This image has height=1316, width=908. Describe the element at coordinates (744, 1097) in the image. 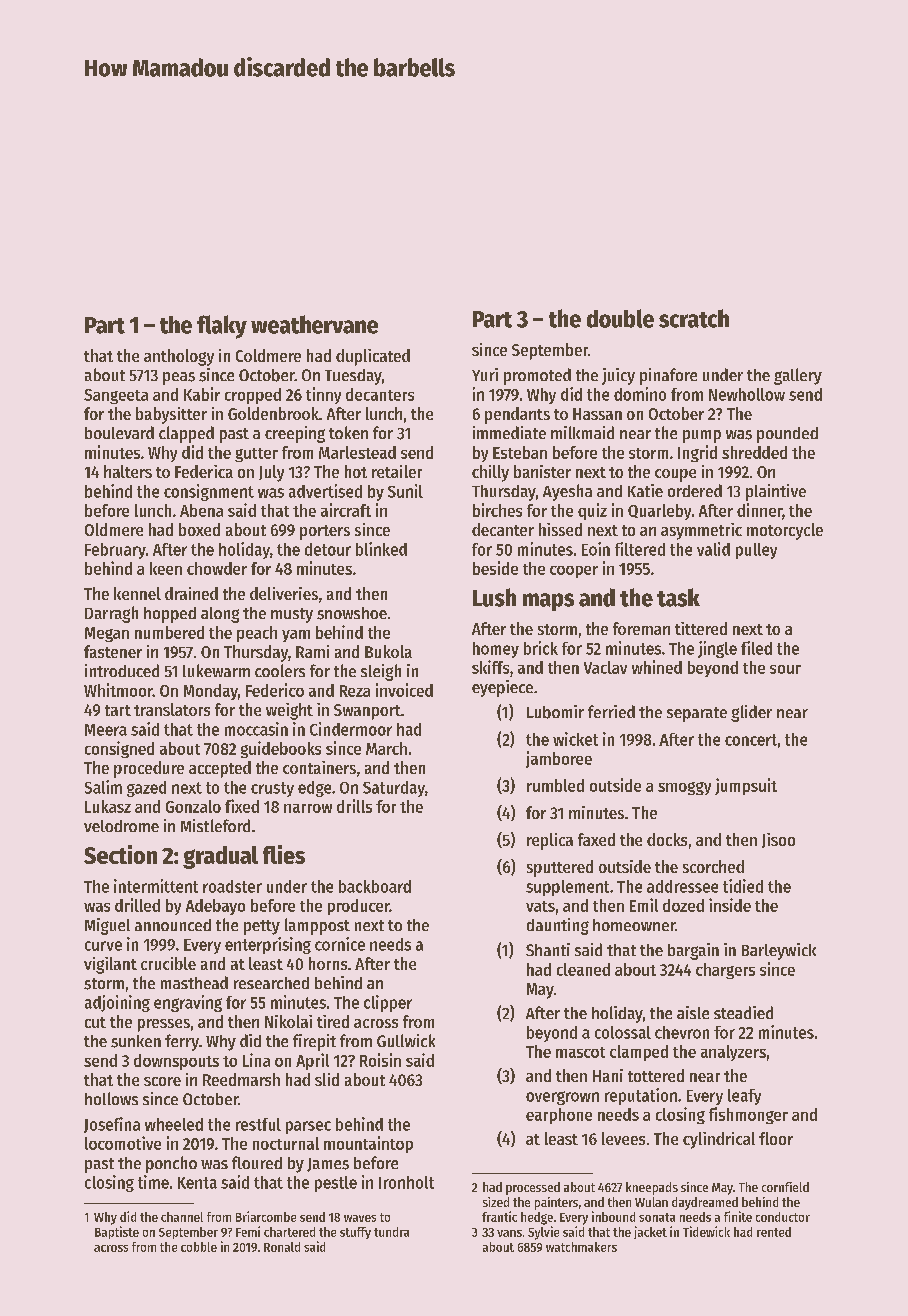

I see `leafy` at that location.
